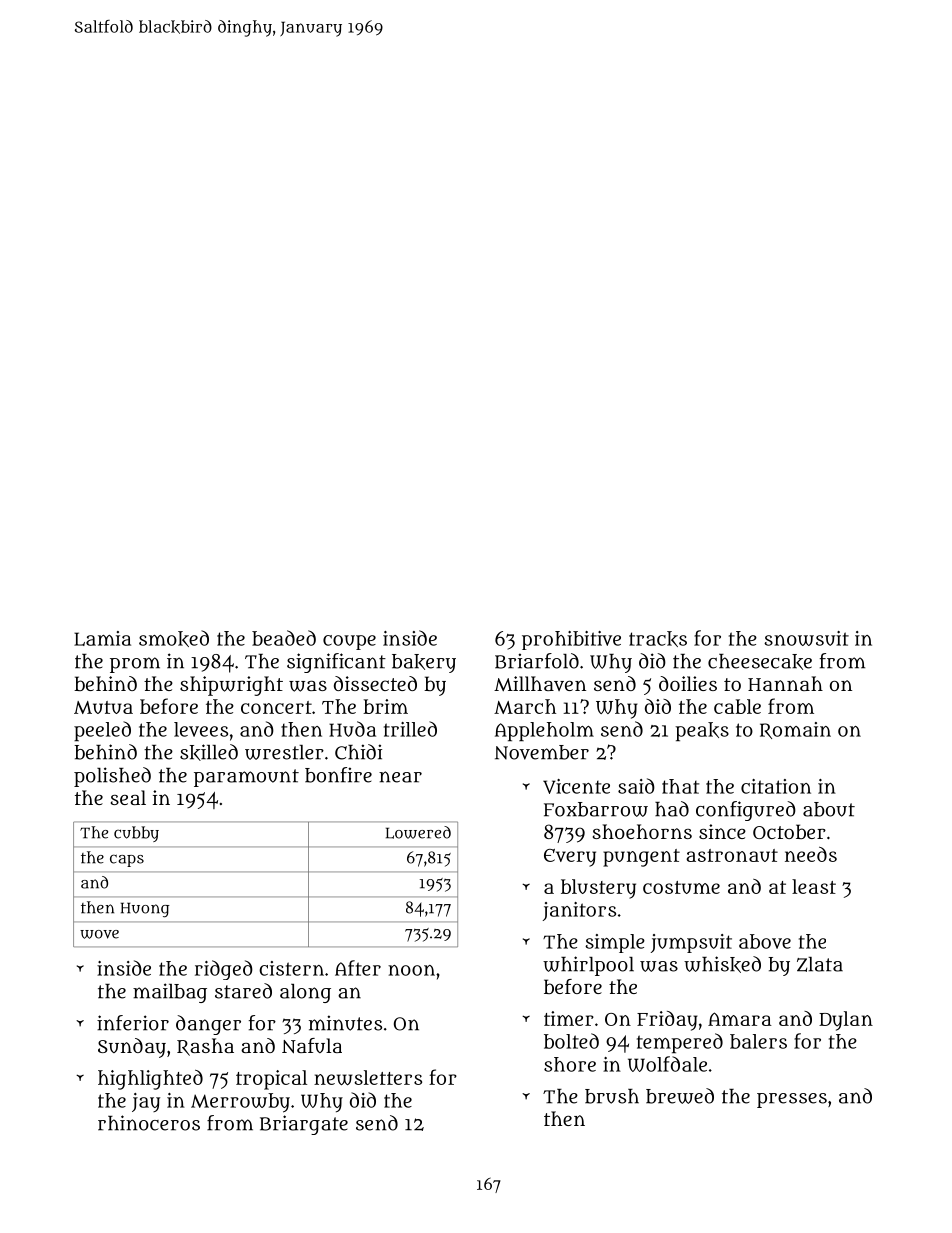 Image resolution: width=952 pixels, height=1233 pixels. What do you see at coordinates (174, 638) in the image?
I see `smoked` at bounding box center [174, 638].
